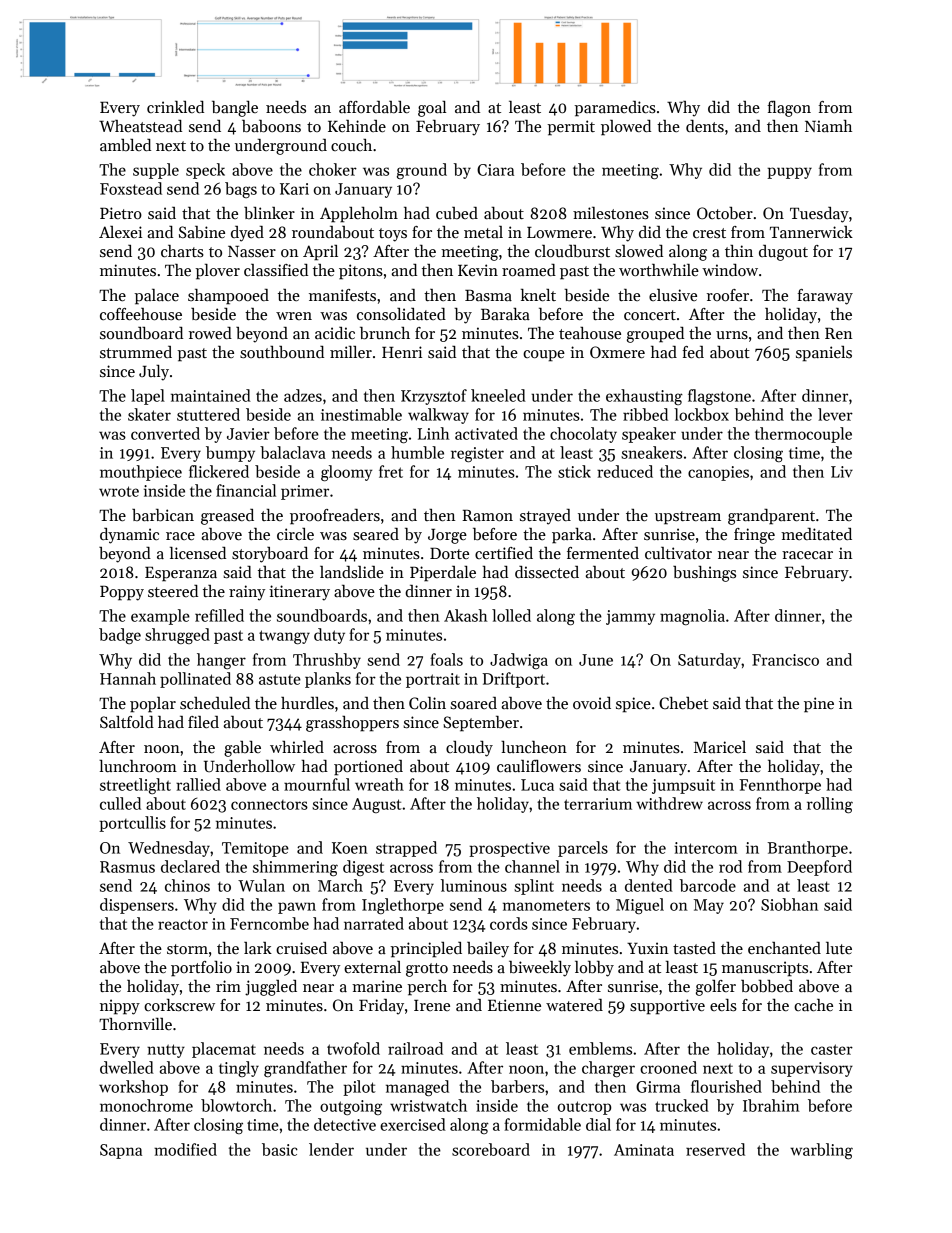 This screenshot has width=952, height=1233. I want to click on Poppy, so click(122, 593).
